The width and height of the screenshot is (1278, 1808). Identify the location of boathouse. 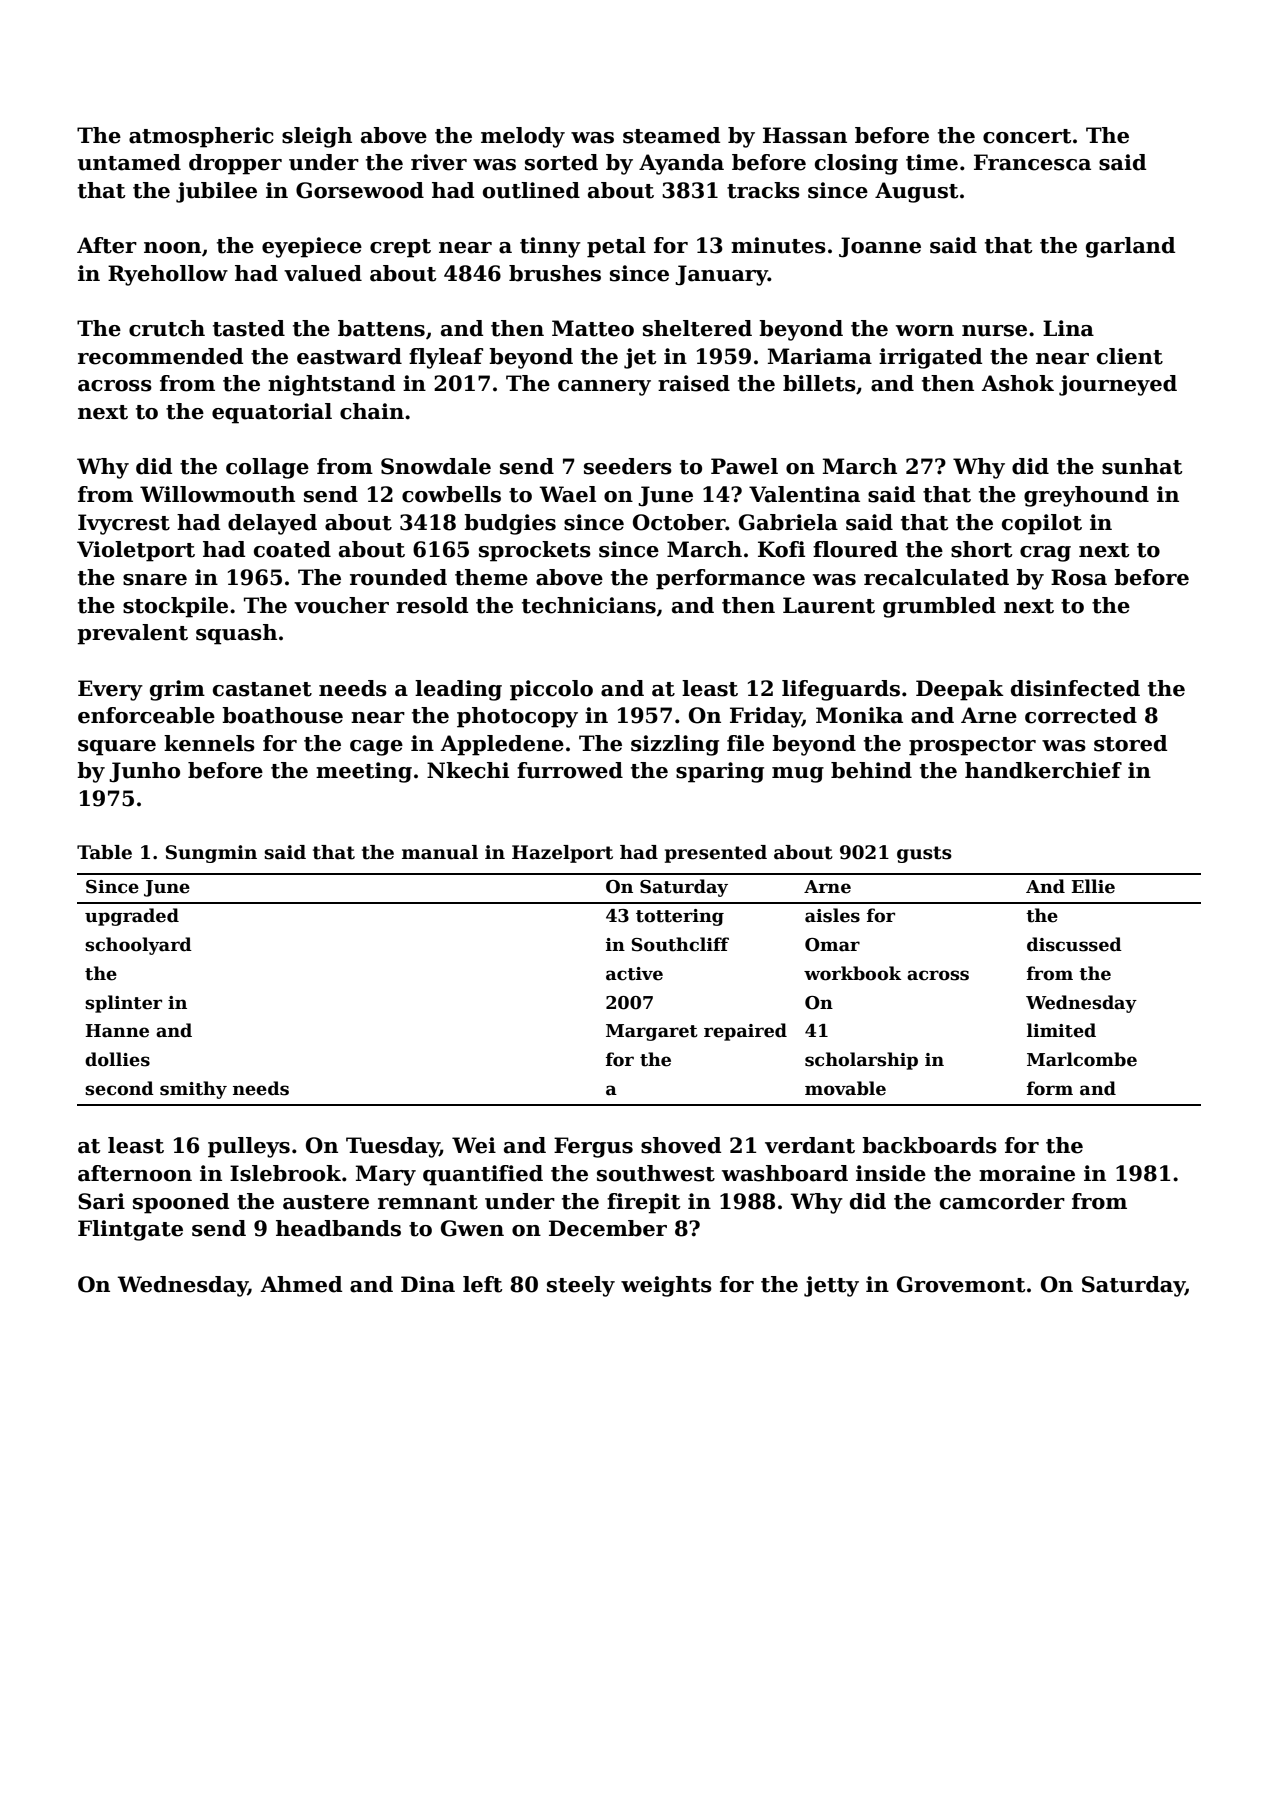
(282, 715).
